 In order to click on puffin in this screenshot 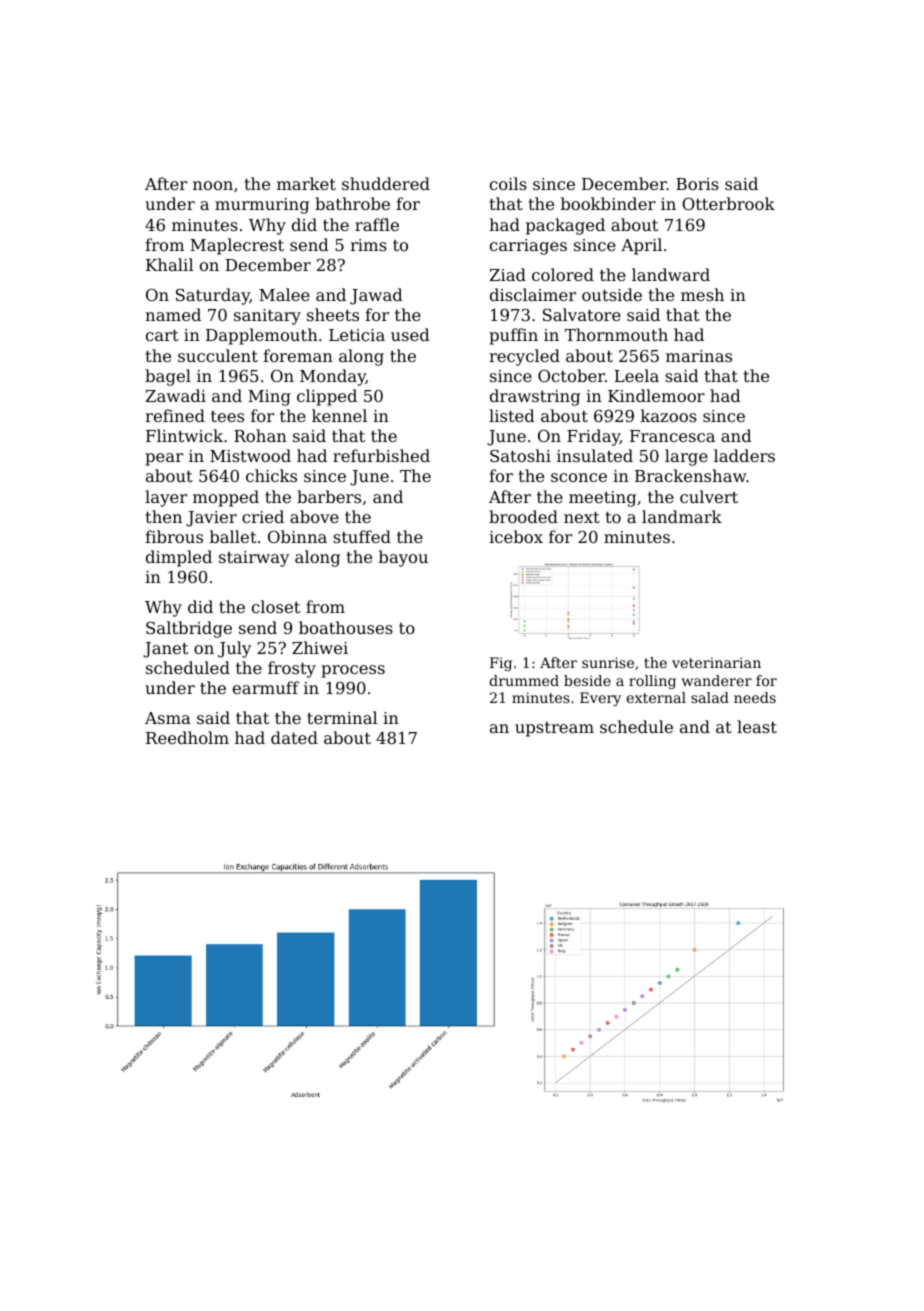, I will do `click(513, 336)`.
